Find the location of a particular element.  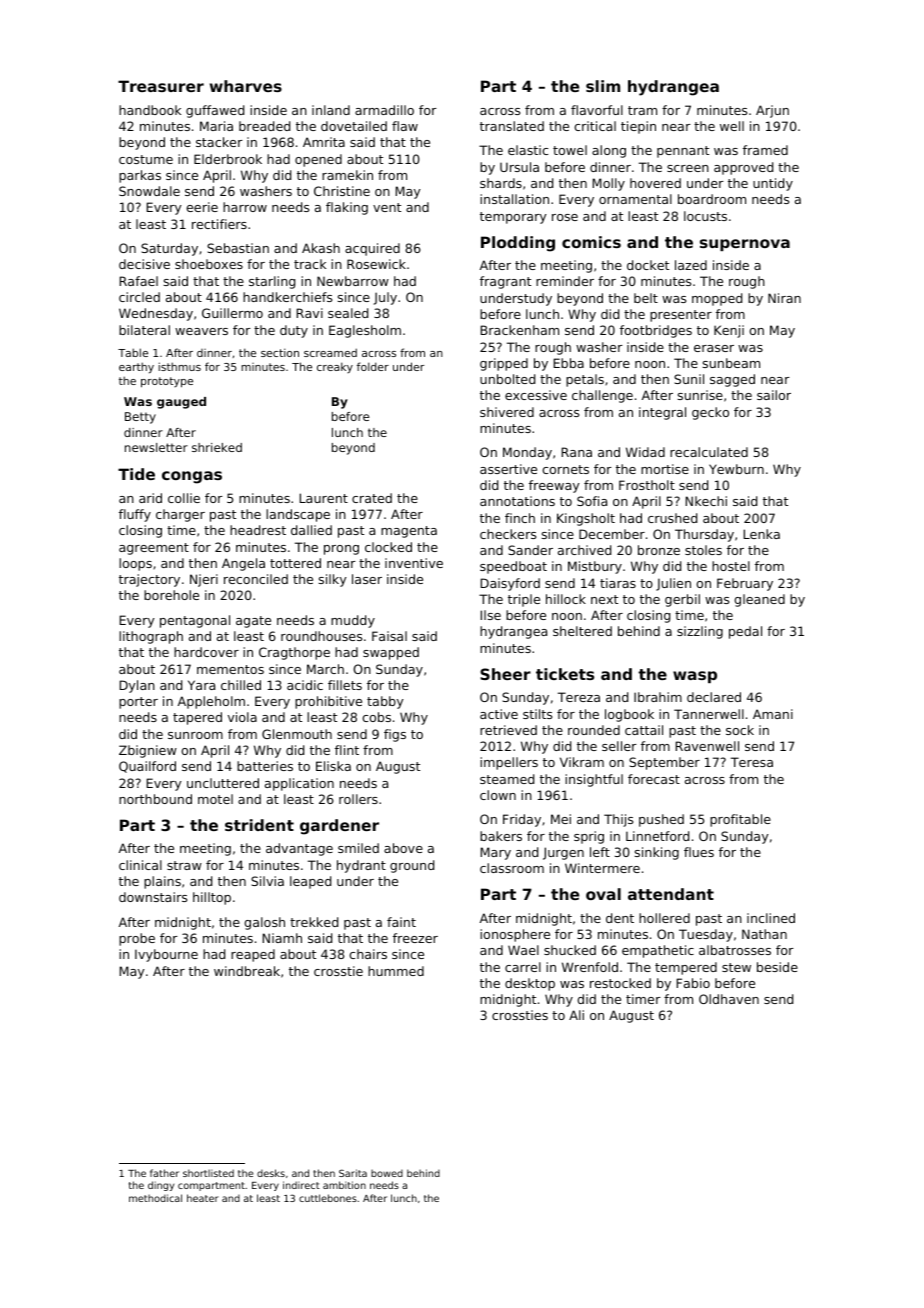

translated is located at coordinates (512, 126).
